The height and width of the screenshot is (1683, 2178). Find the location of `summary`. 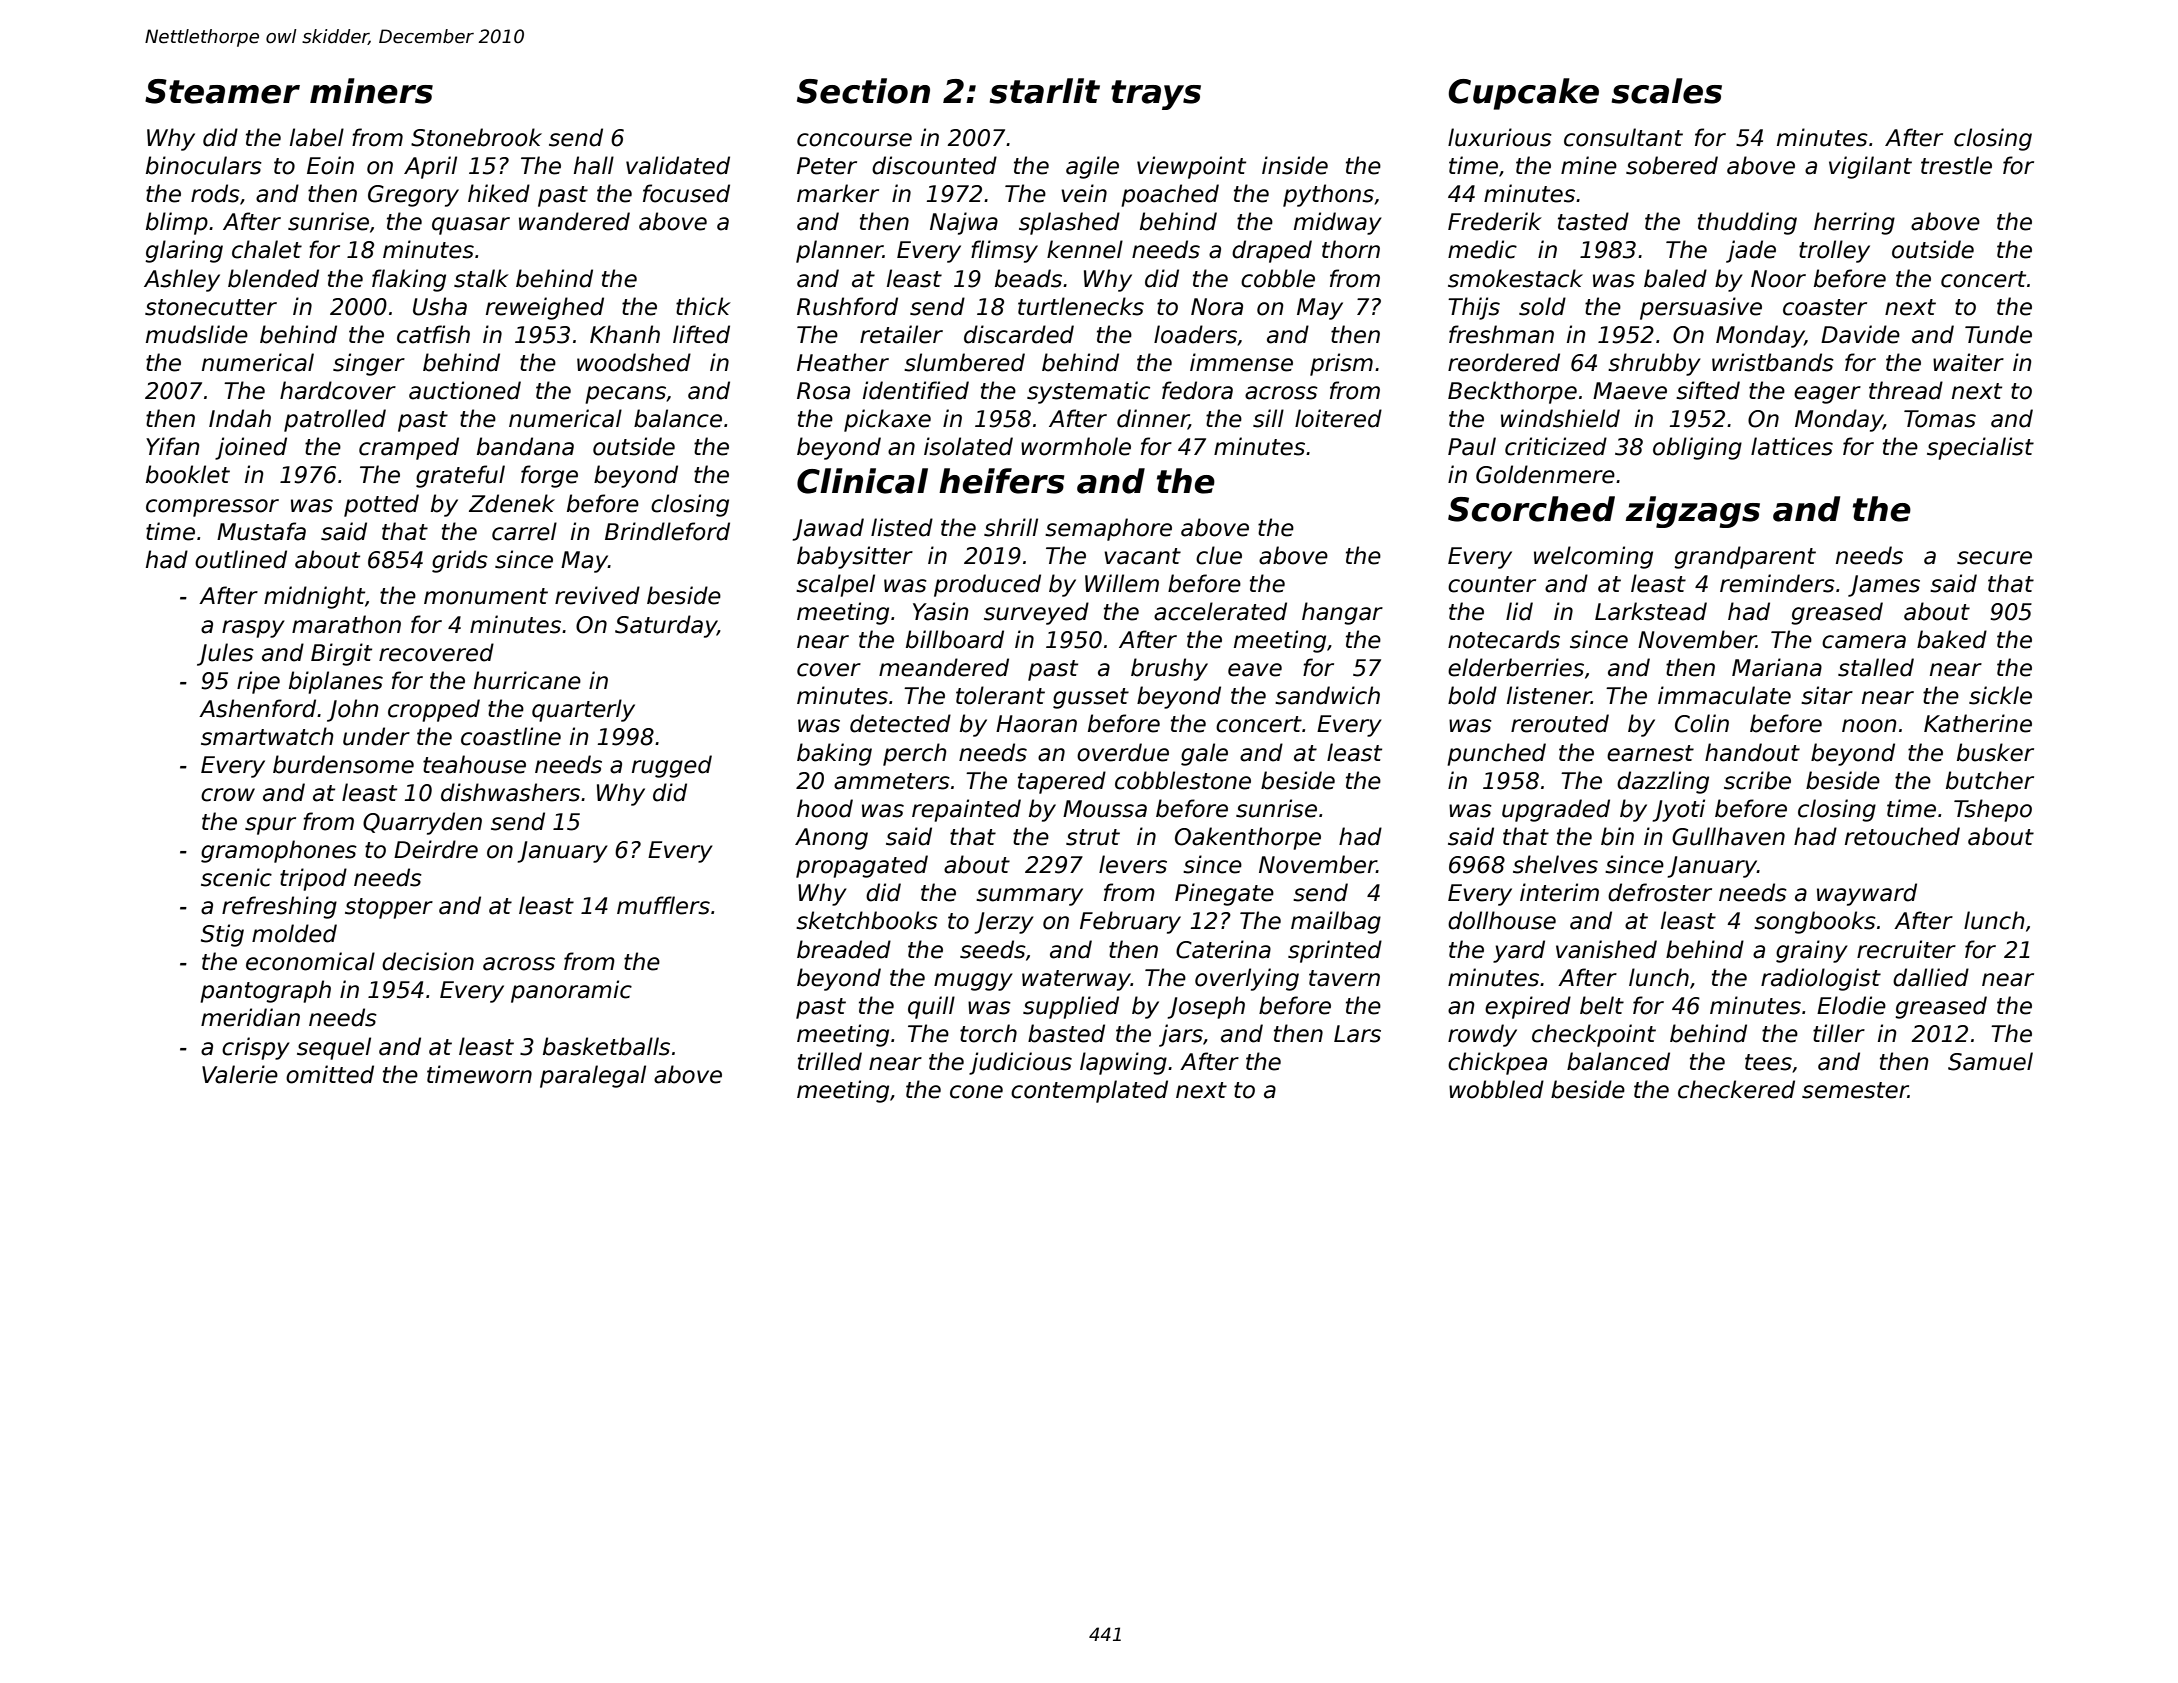

summary is located at coordinates (1029, 897).
